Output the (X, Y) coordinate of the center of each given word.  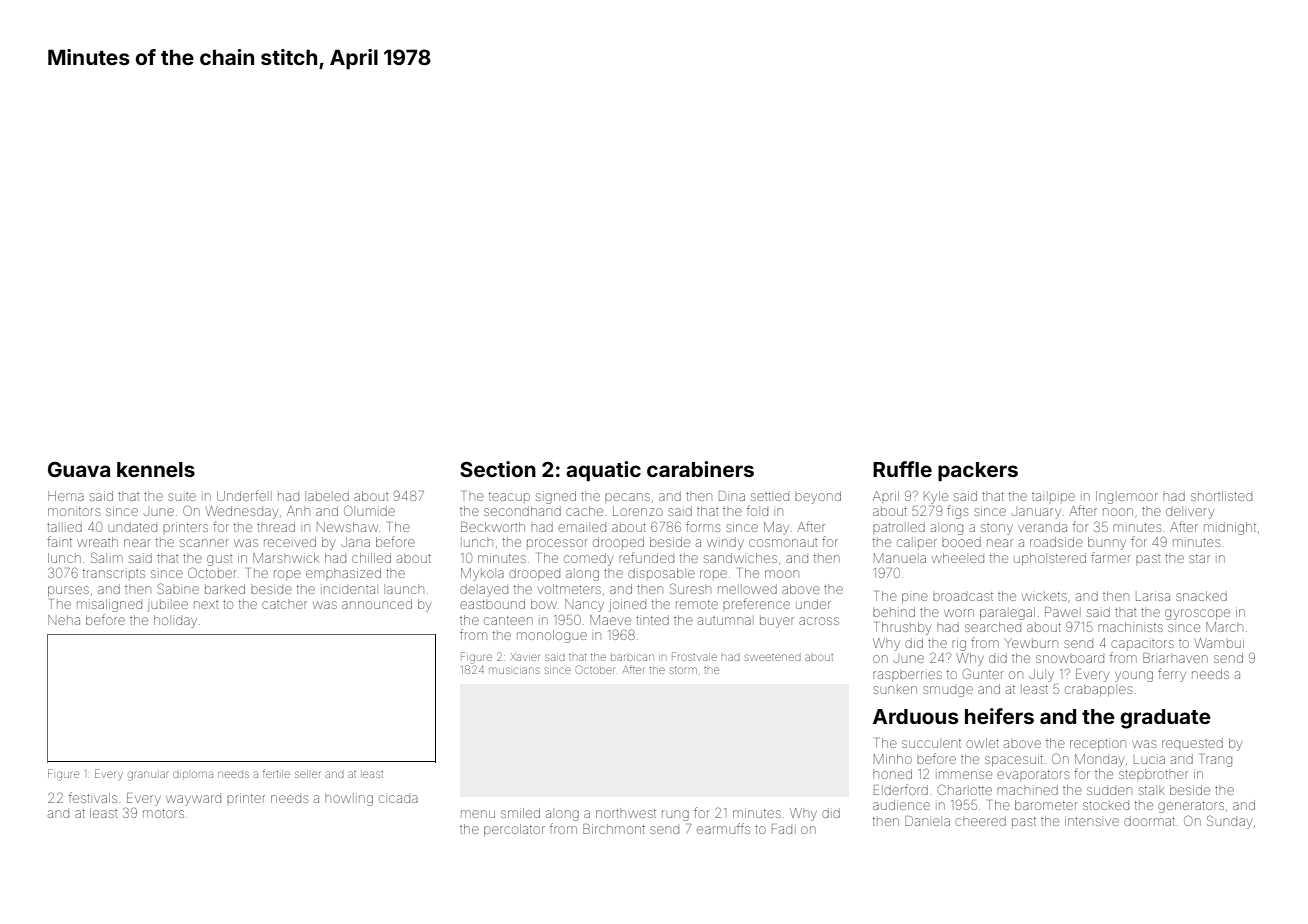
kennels (156, 469)
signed (556, 497)
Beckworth (493, 527)
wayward (193, 800)
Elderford (901, 789)
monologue (552, 636)
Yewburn (1031, 643)
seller (307, 774)
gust (220, 560)
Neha (64, 620)
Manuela (900, 558)
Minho (893, 759)
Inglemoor (1127, 497)
